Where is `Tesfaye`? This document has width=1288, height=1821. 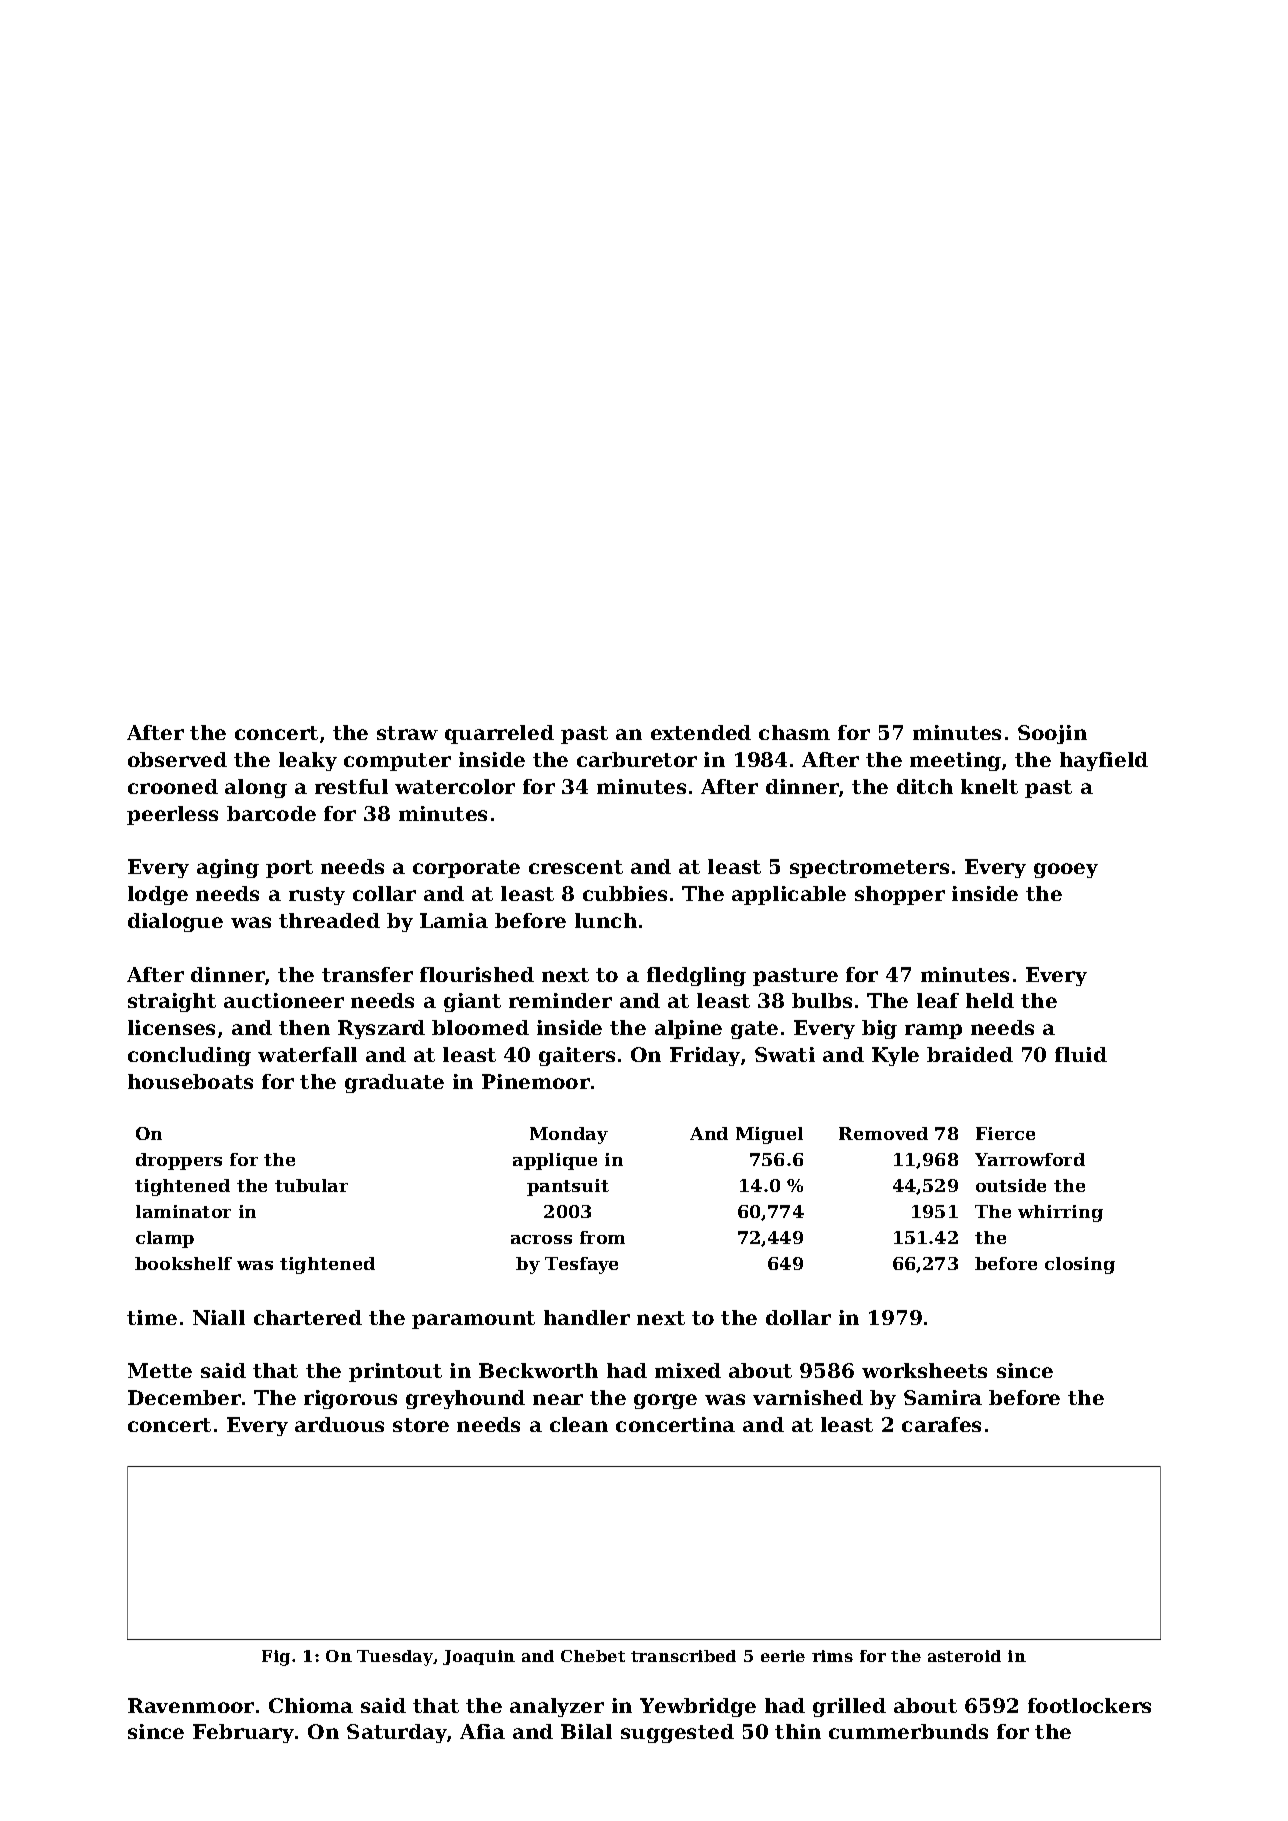 Tesfaye is located at coordinates (581, 1265).
